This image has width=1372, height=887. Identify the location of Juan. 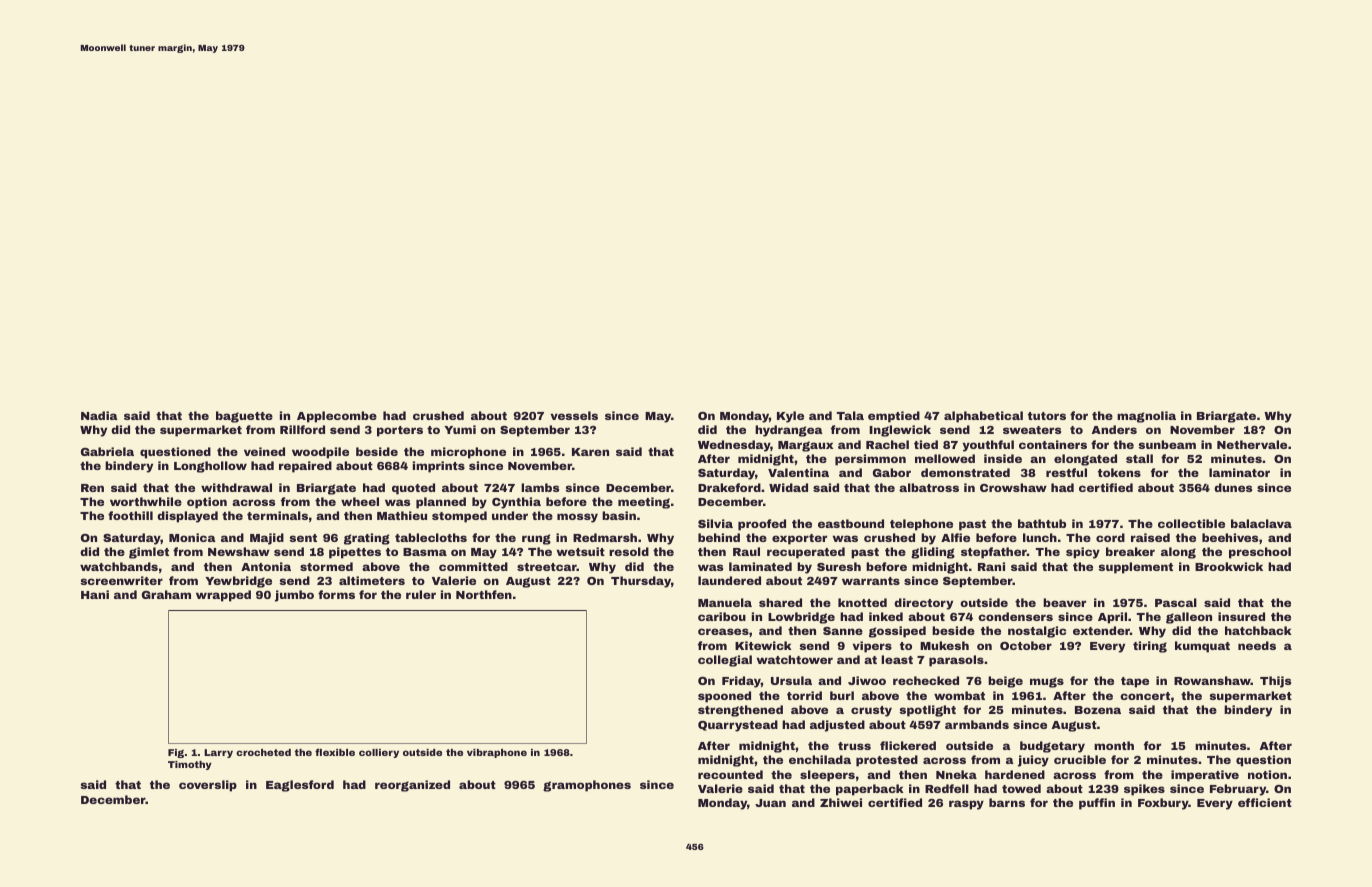
(770, 803).
